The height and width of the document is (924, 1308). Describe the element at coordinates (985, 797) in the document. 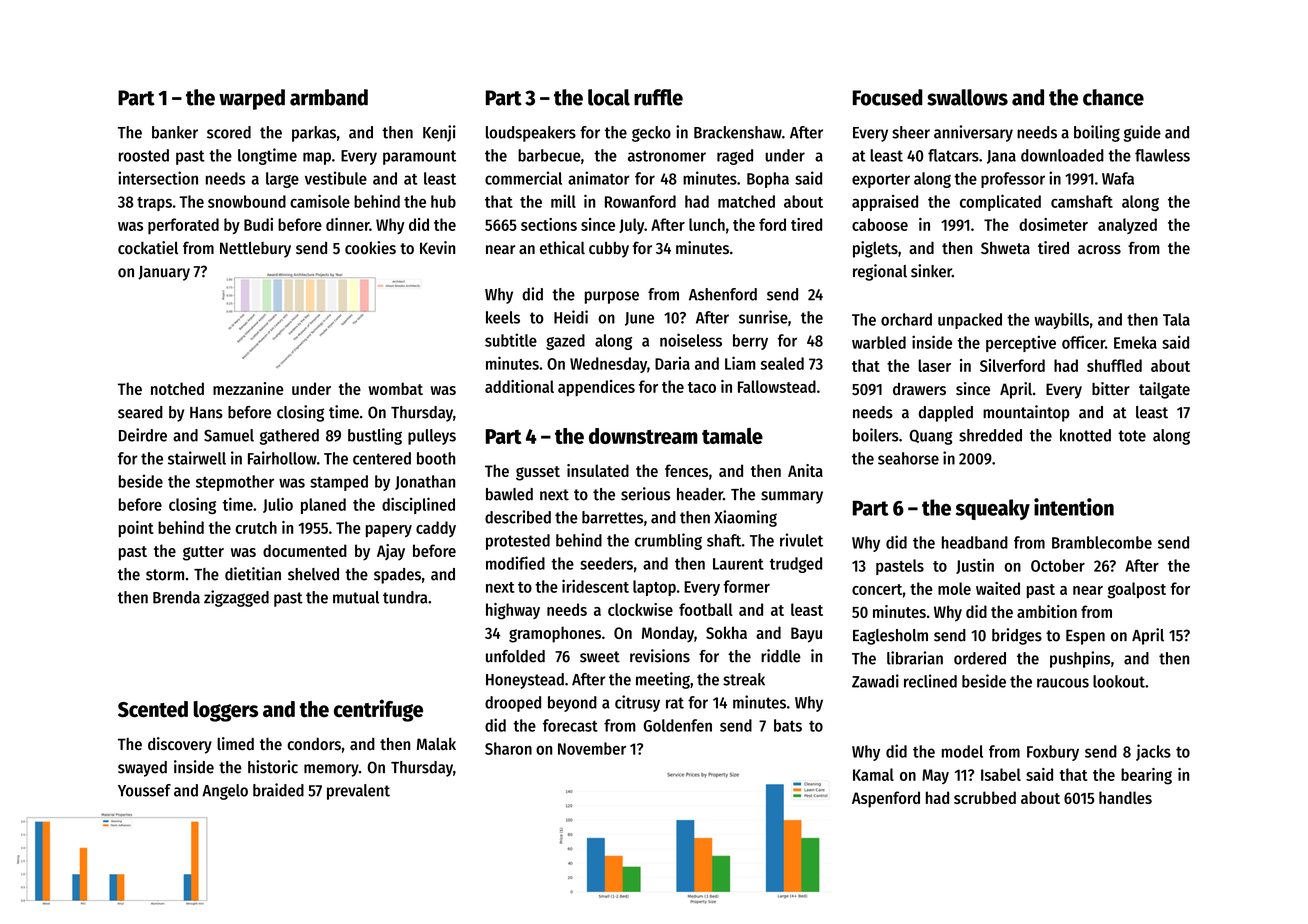

I see `scrubbed` at that location.
